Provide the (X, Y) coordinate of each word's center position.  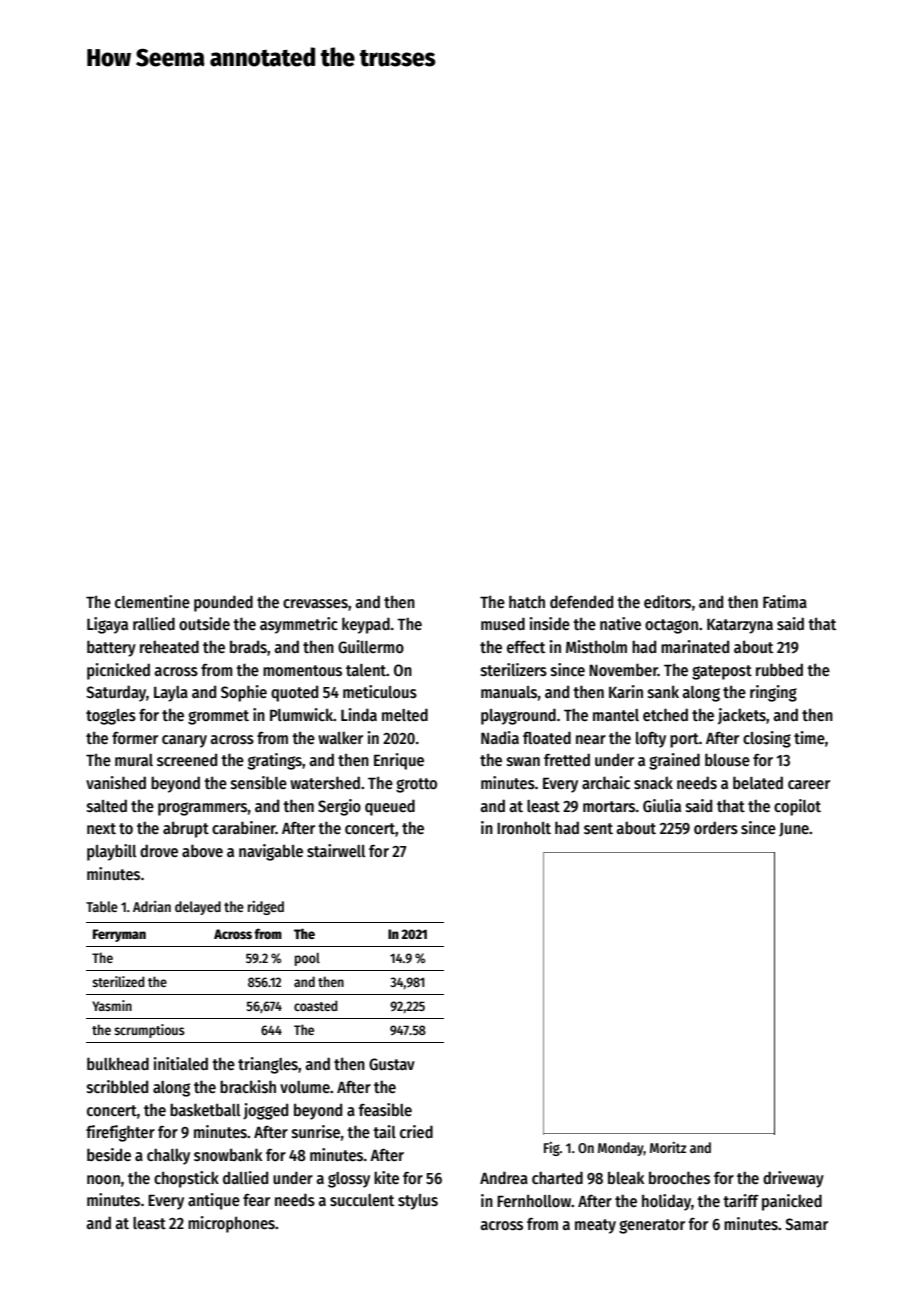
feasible (385, 1109)
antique (214, 1201)
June (794, 830)
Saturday (116, 693)
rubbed (779, 669)
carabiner (244, 827)
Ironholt (524, 828)
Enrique (399, 761)
